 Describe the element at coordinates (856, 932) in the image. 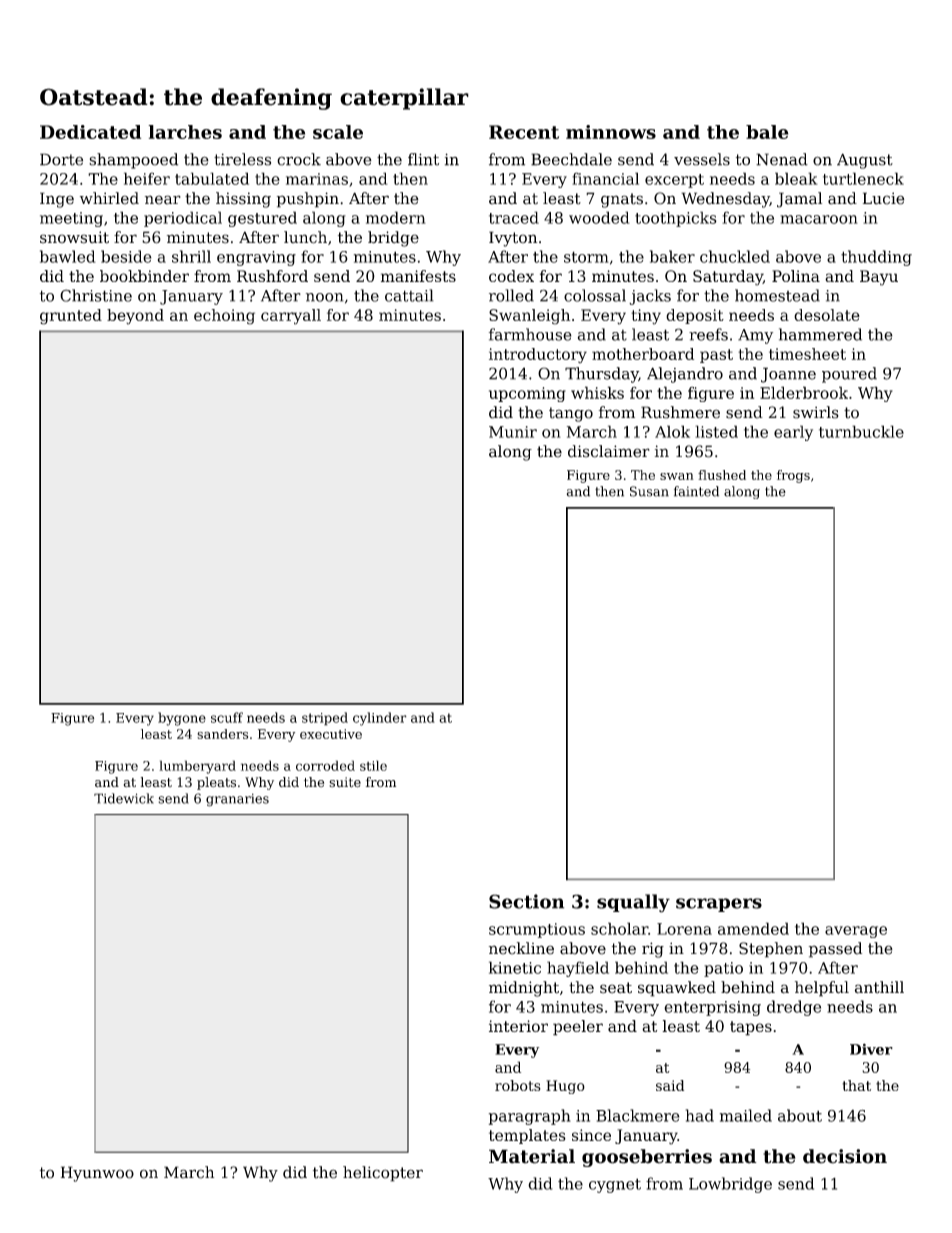

I see `average` at that location.
